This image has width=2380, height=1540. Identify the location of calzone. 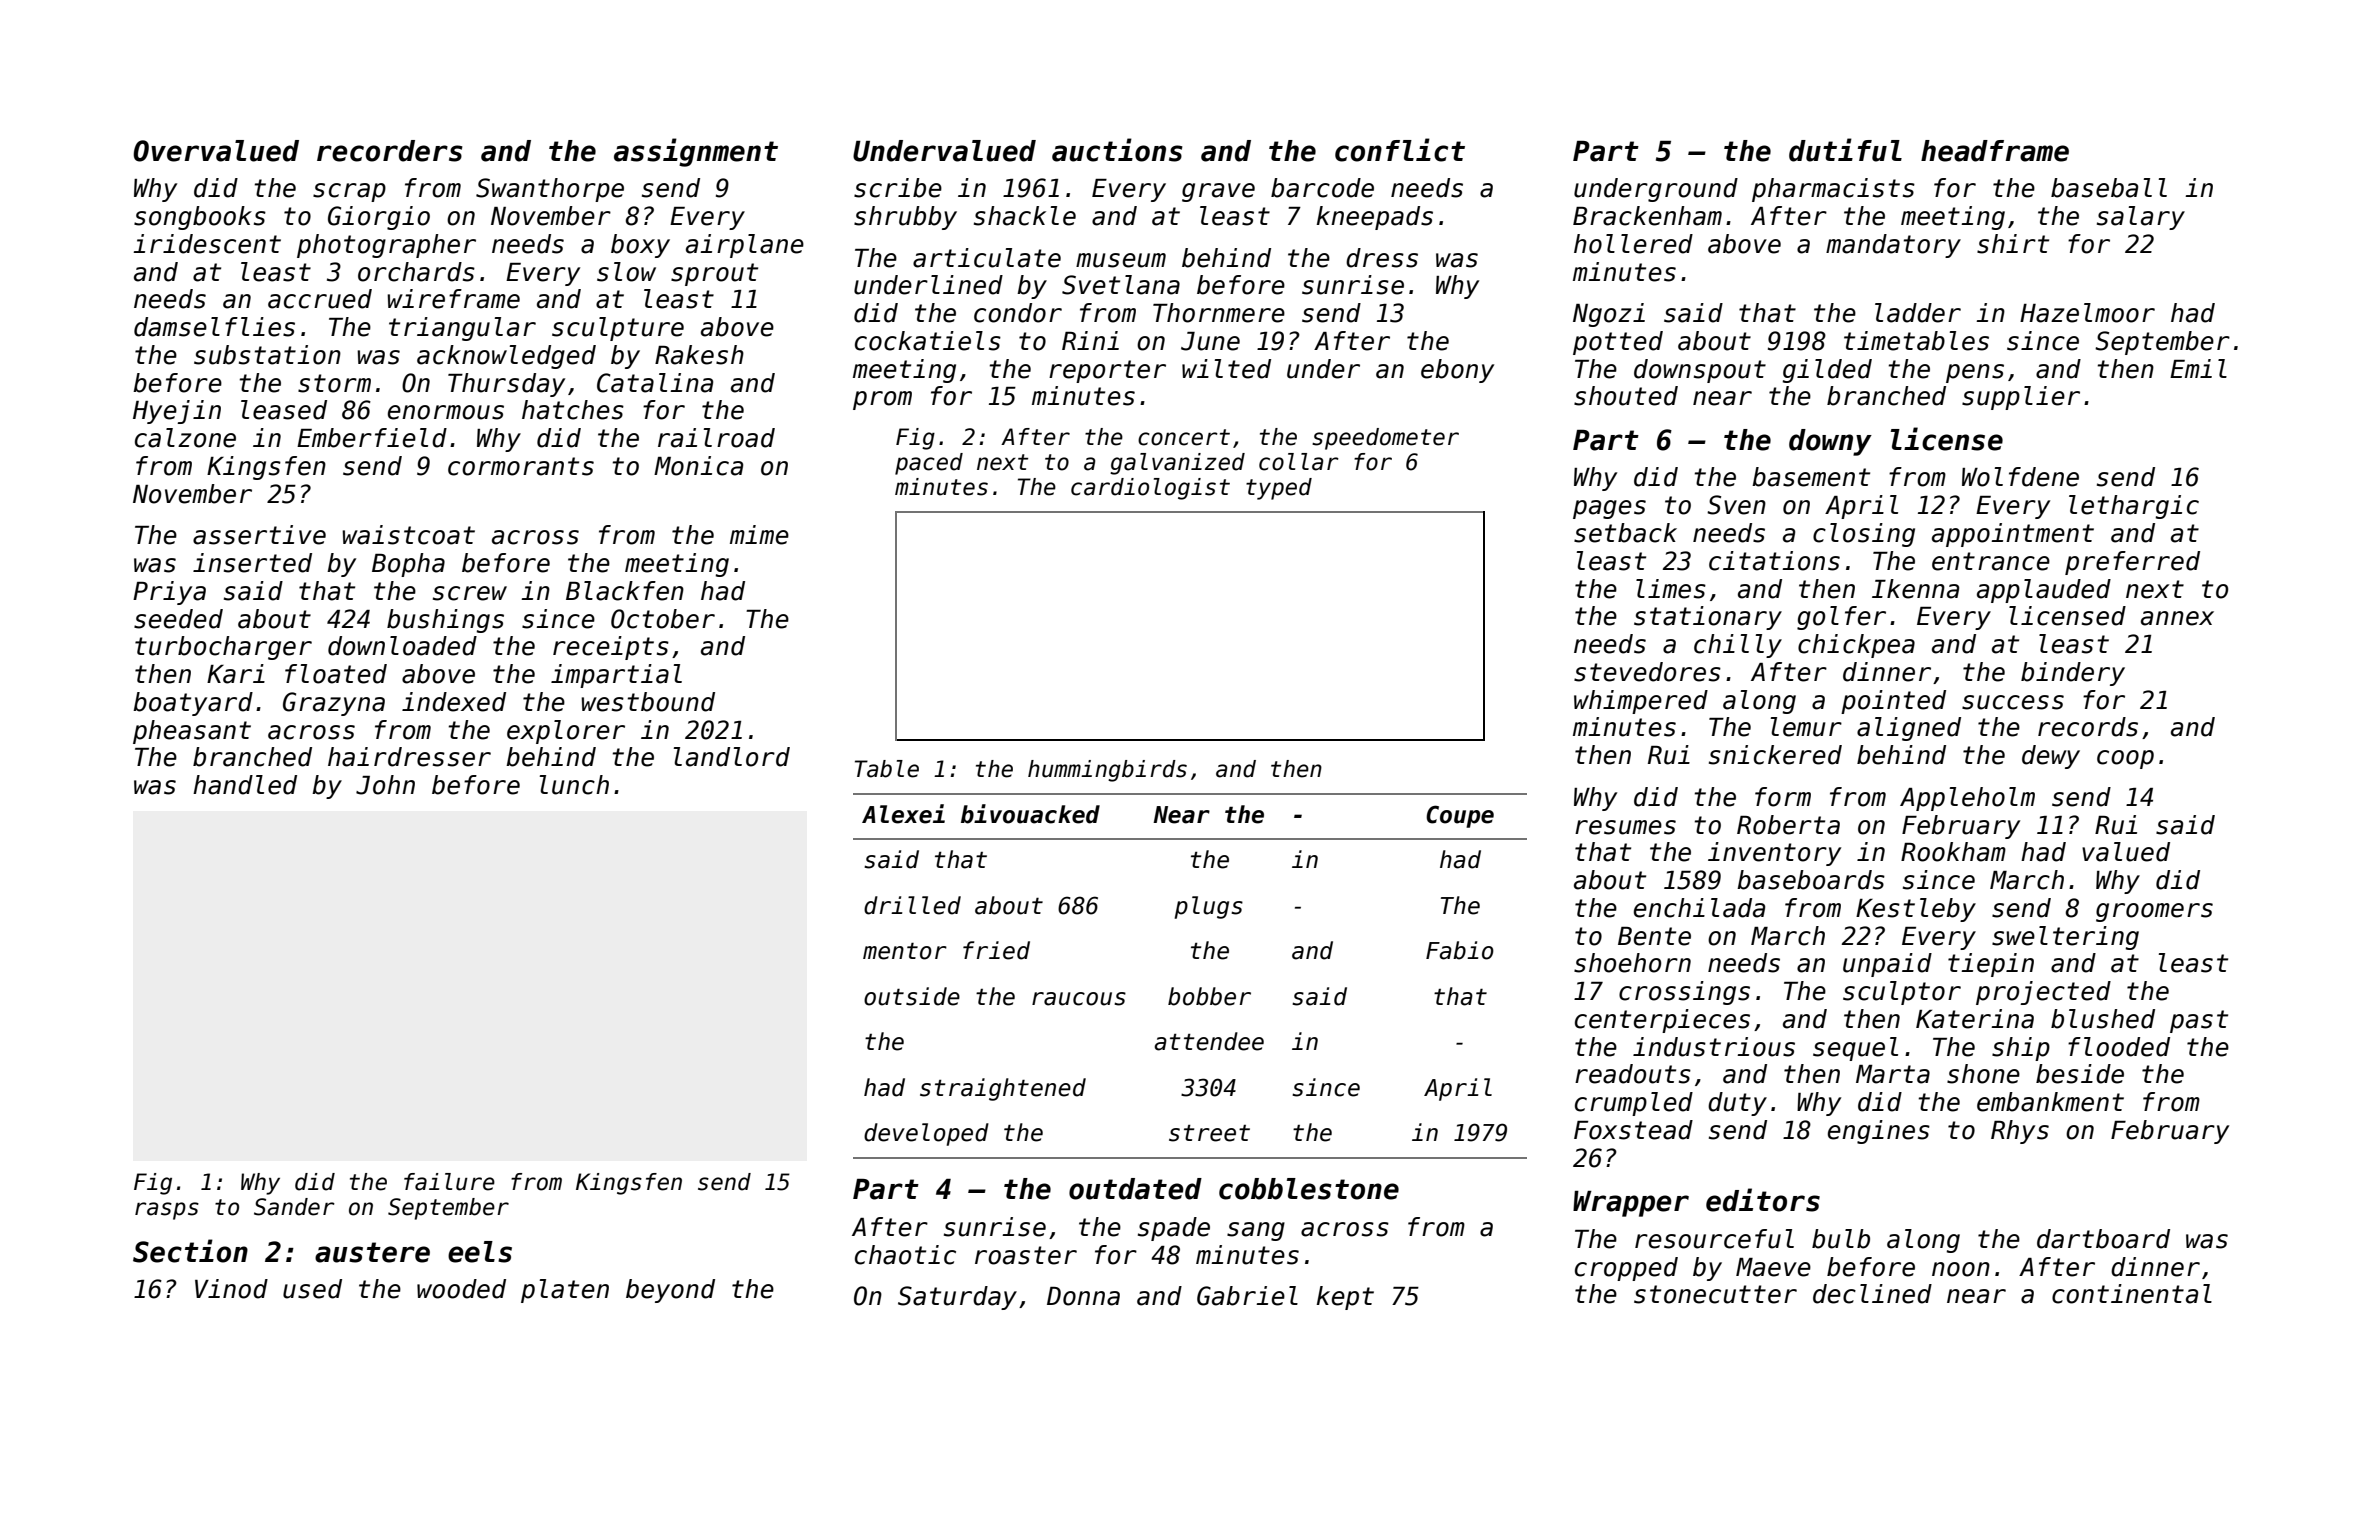
(185, 438).
